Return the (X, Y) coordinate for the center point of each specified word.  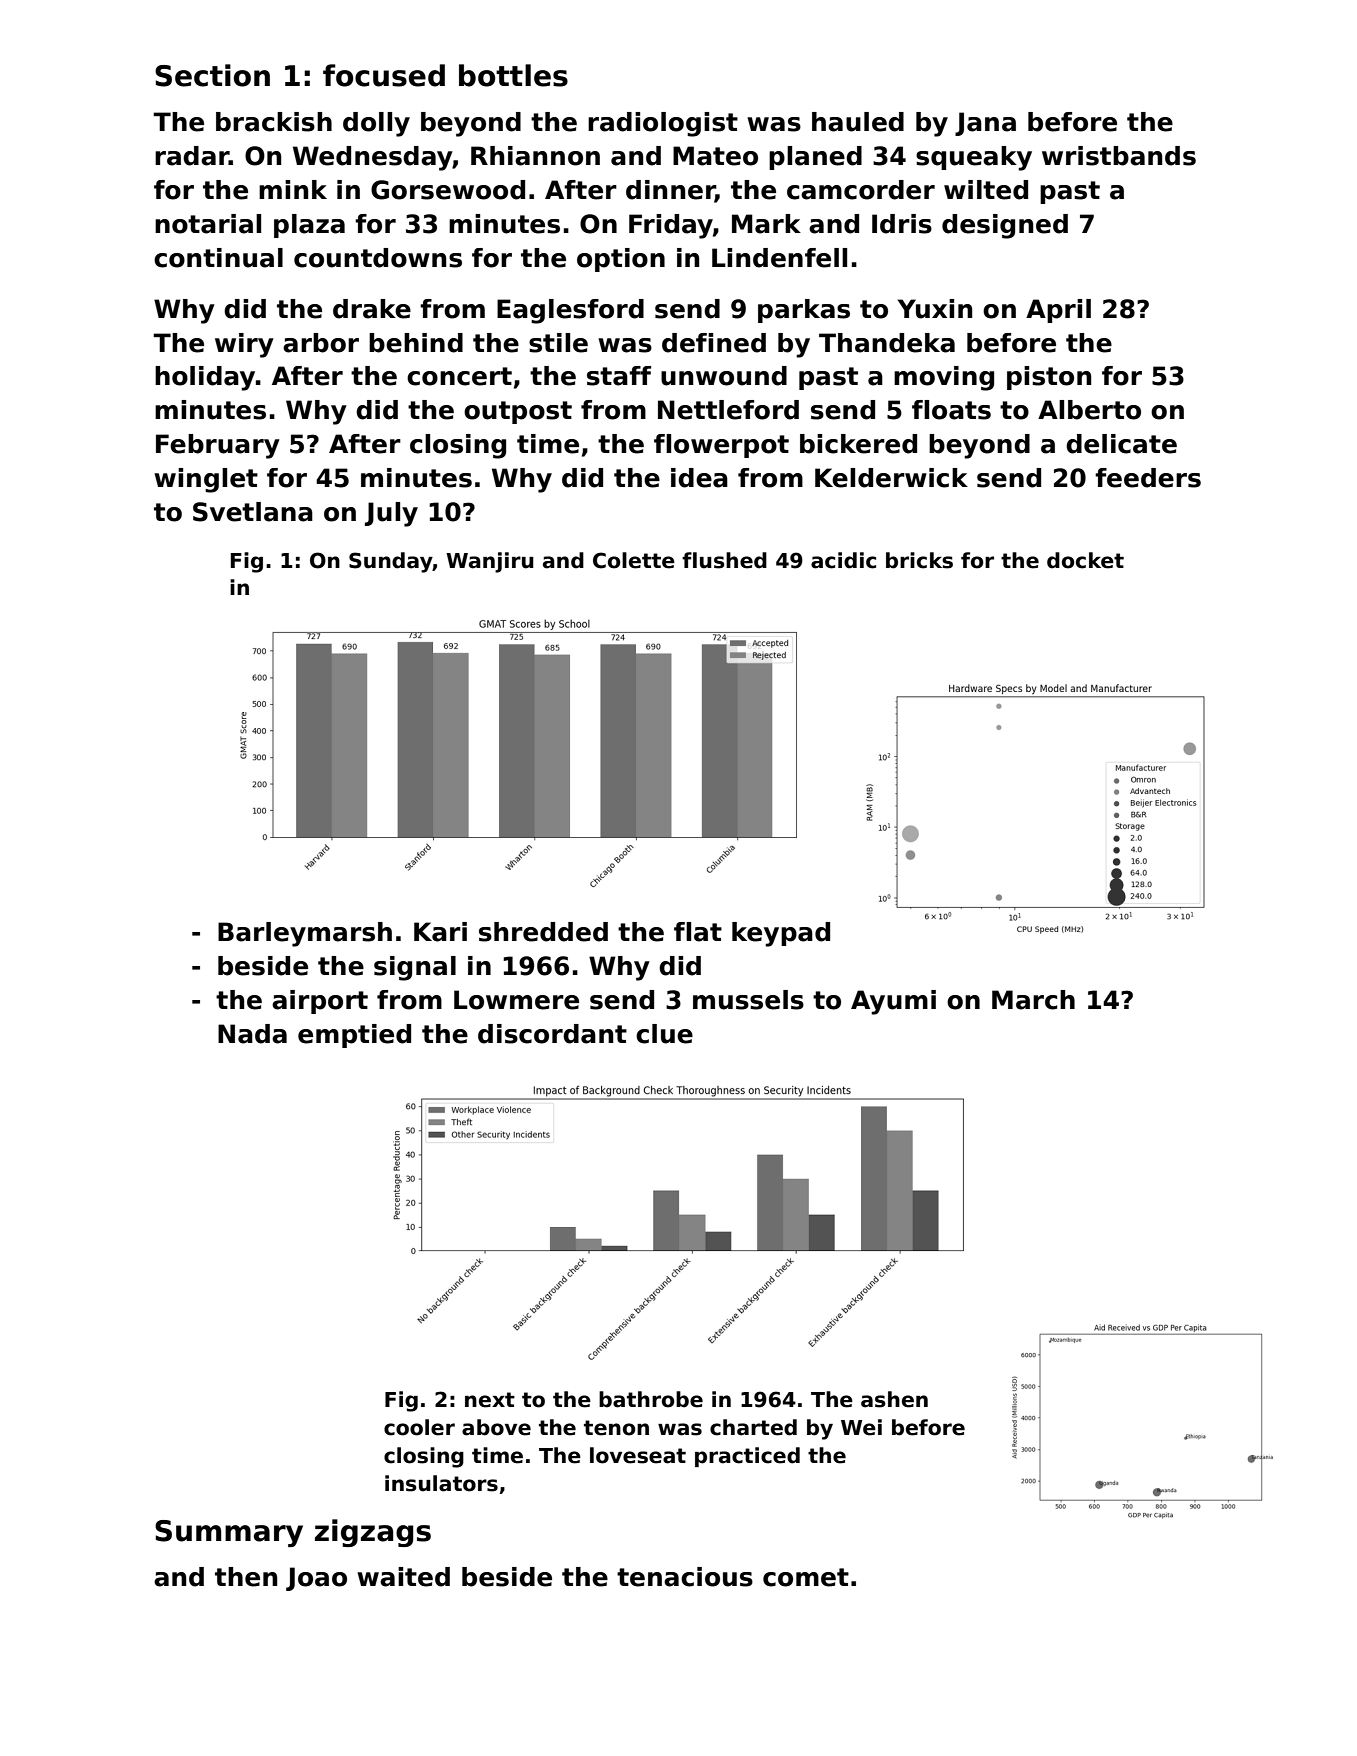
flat (698, 932)
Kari (440, 932)
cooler (419, 1427)
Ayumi (893, 1002)
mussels (748, 1000)
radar (192, 156)
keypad (781, 934)
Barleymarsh (305, 934)
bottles (513, 75)
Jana (985, 124)
